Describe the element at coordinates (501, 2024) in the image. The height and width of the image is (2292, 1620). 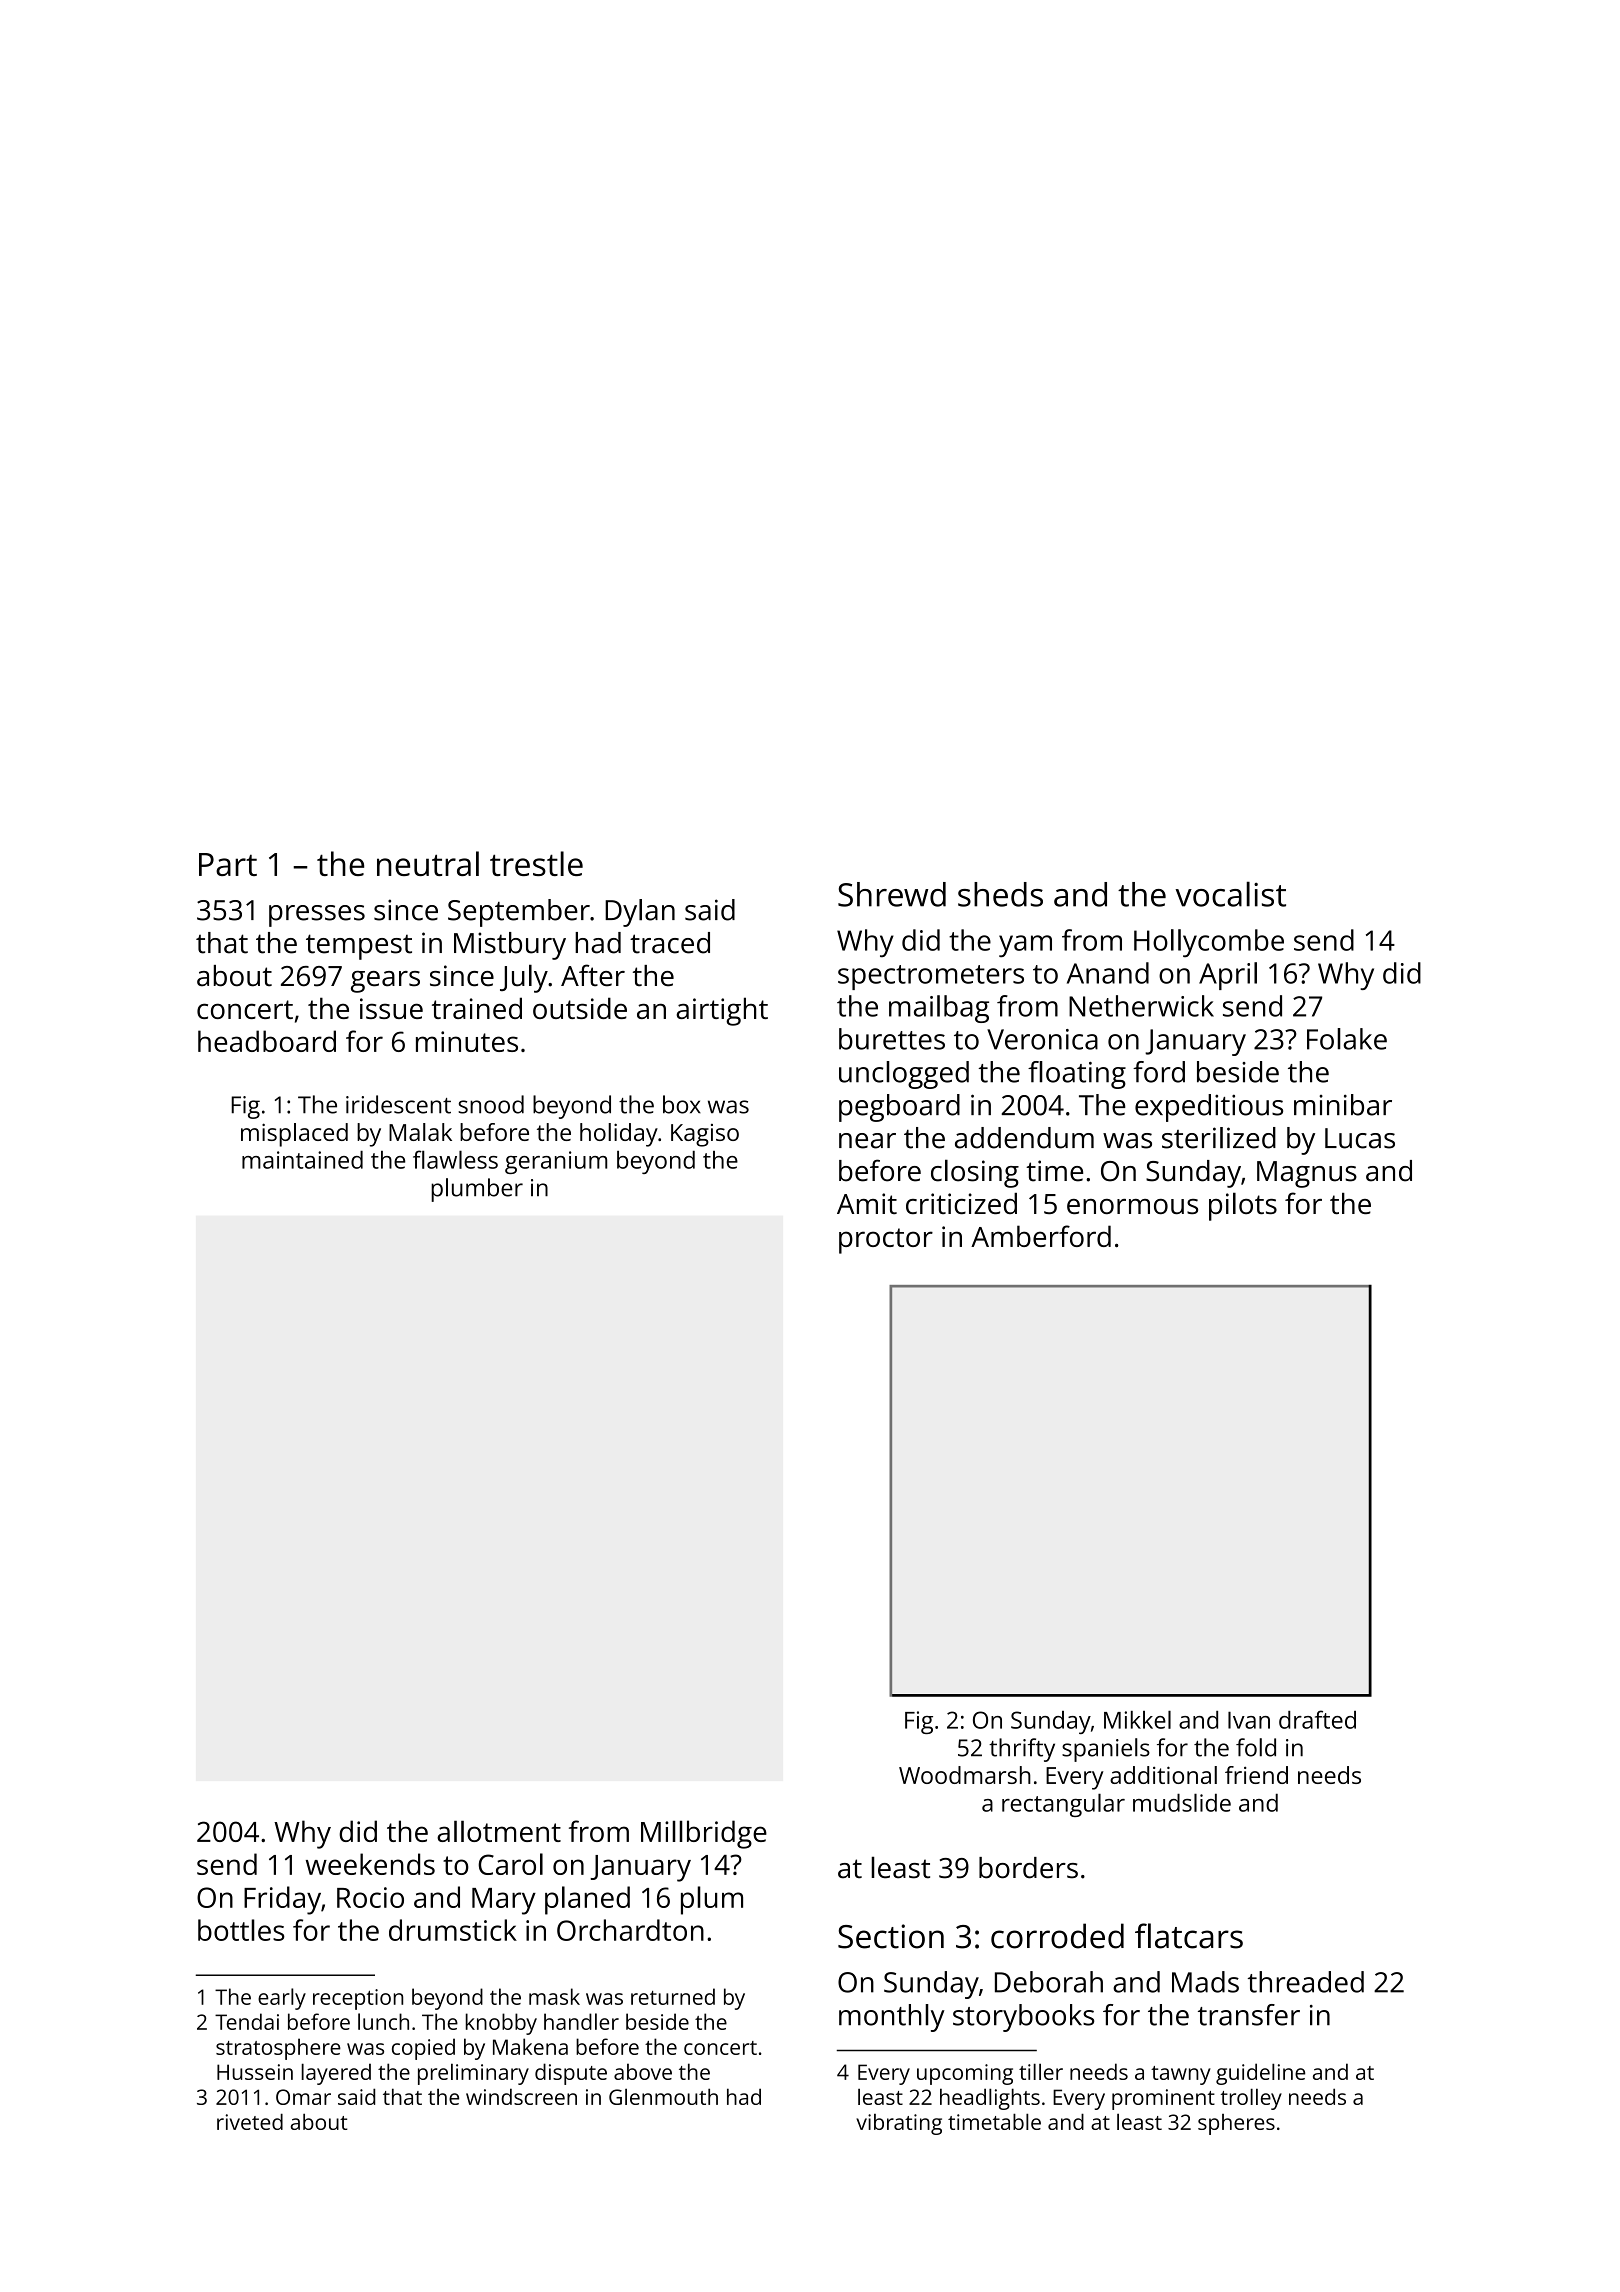
I see `knobby` at that location.
